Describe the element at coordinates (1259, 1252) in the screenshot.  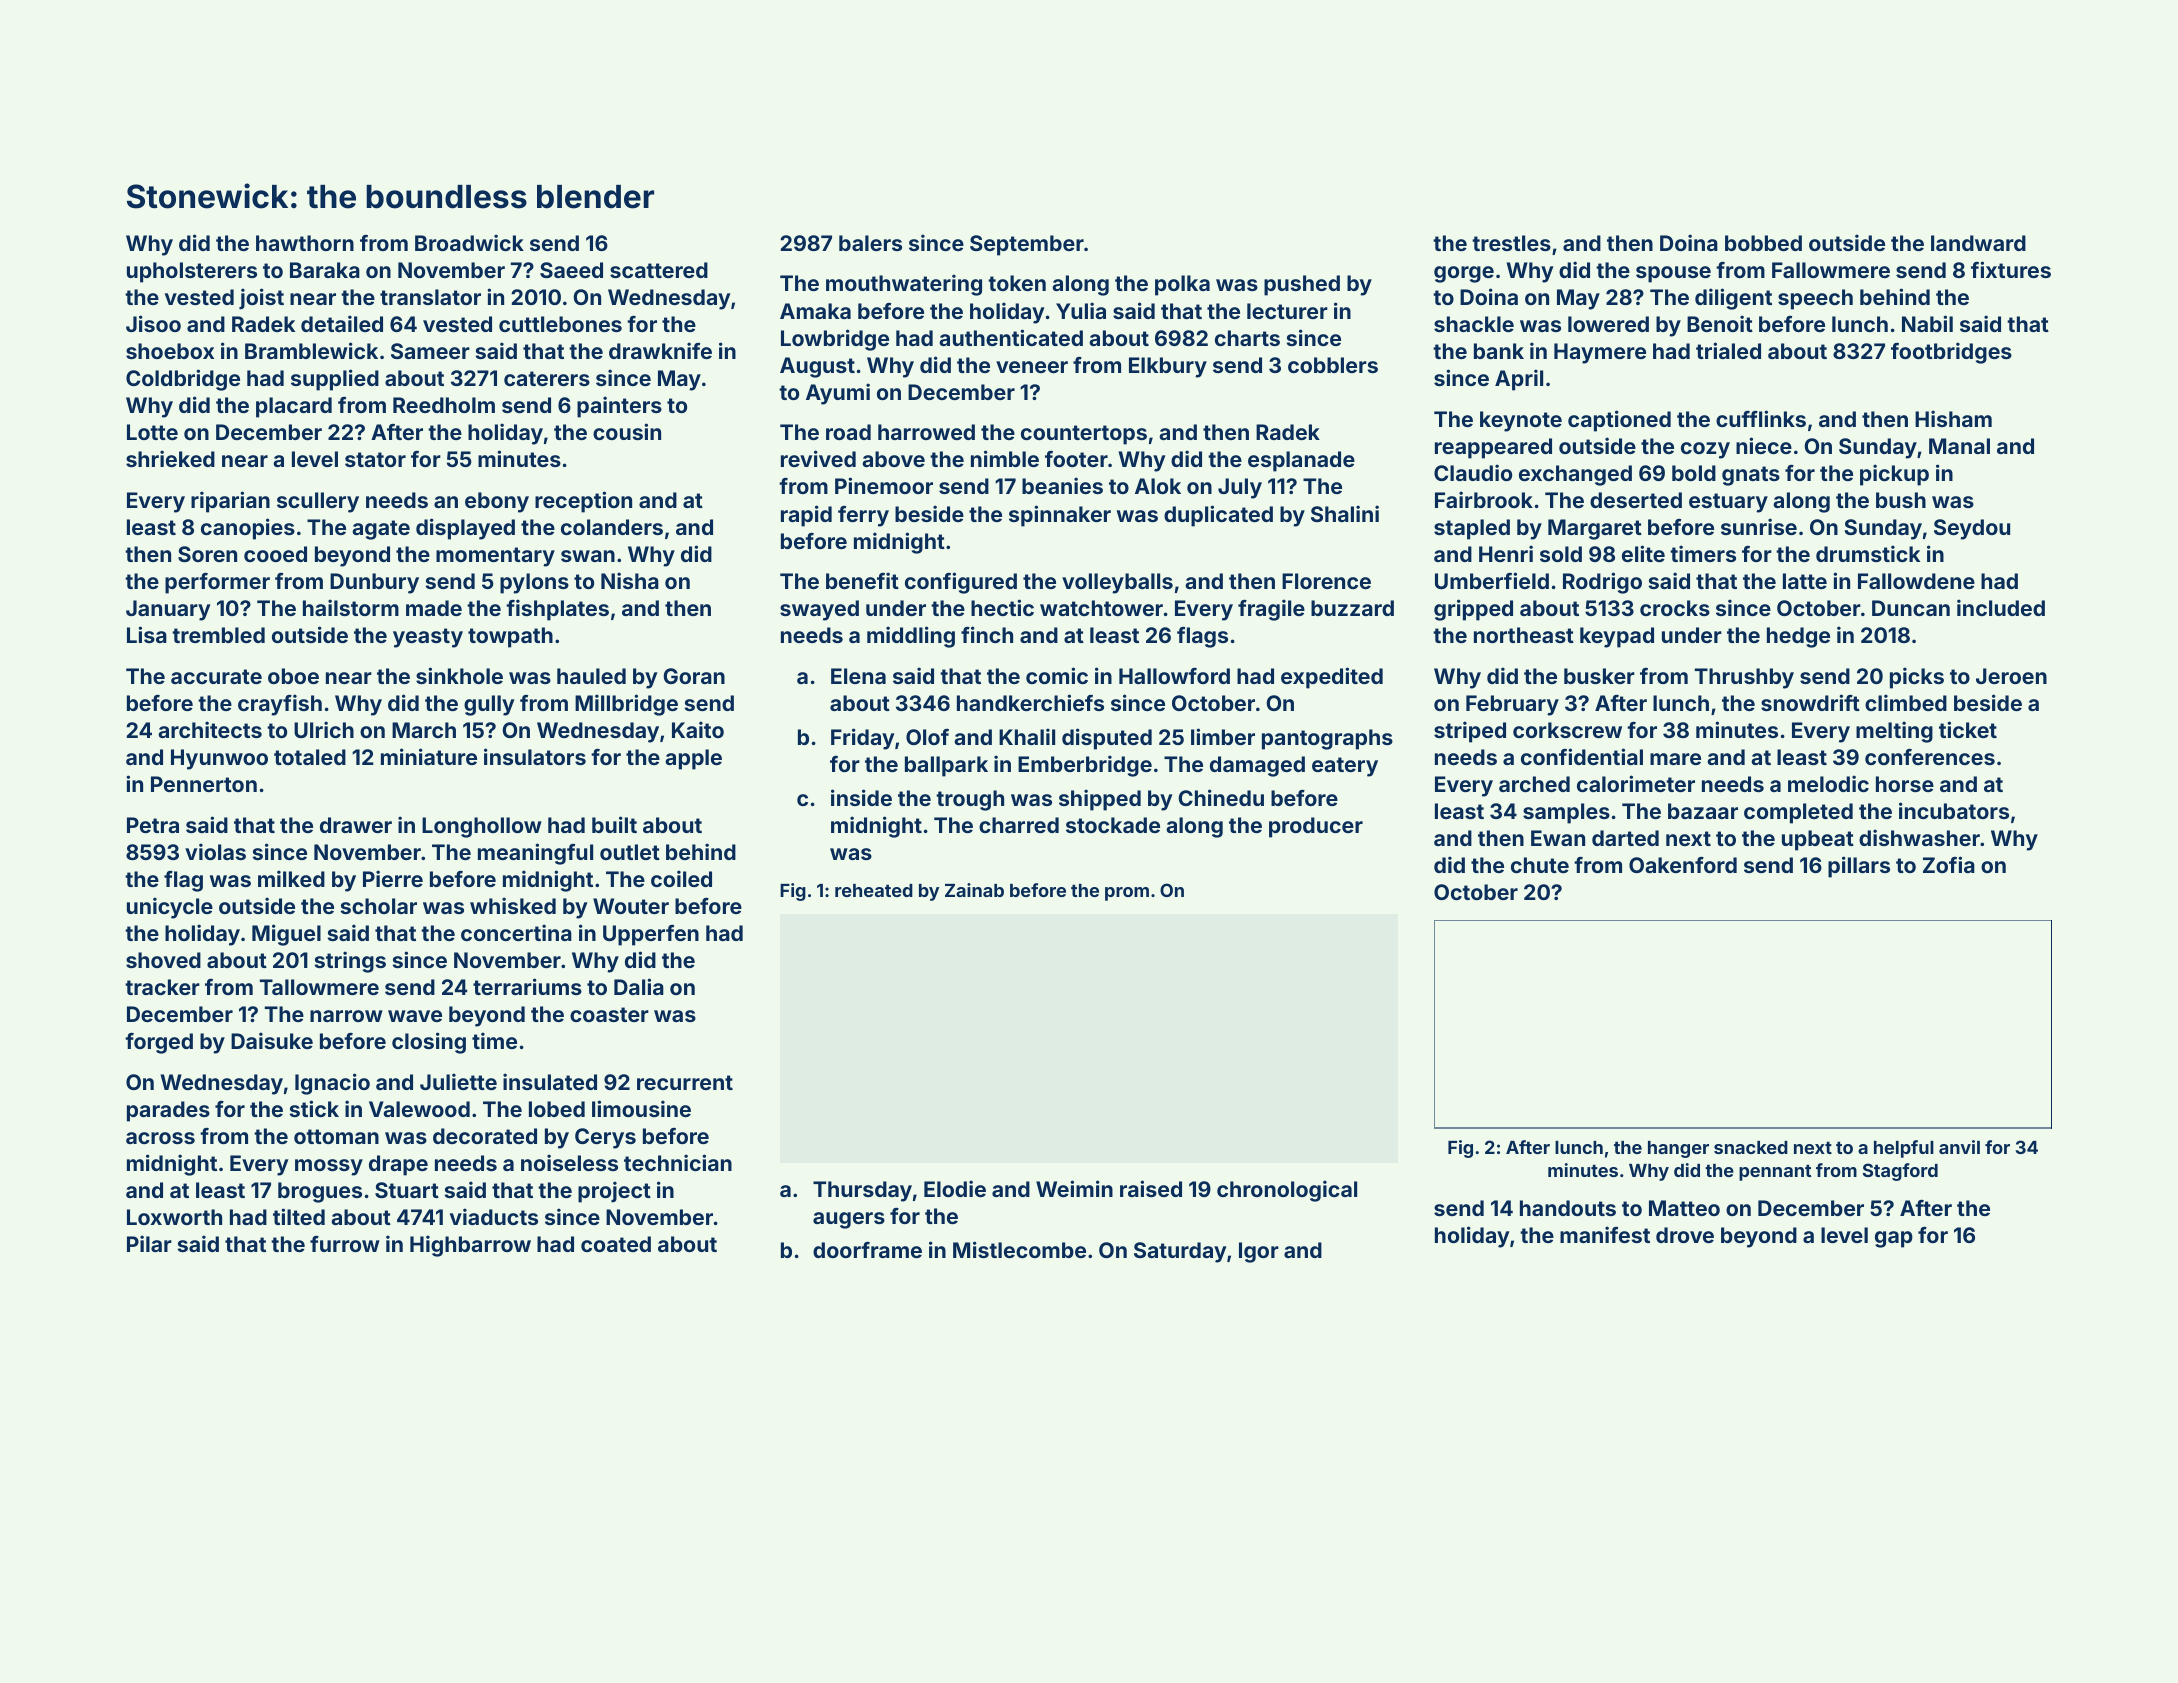
I see `Igor` at that location.
